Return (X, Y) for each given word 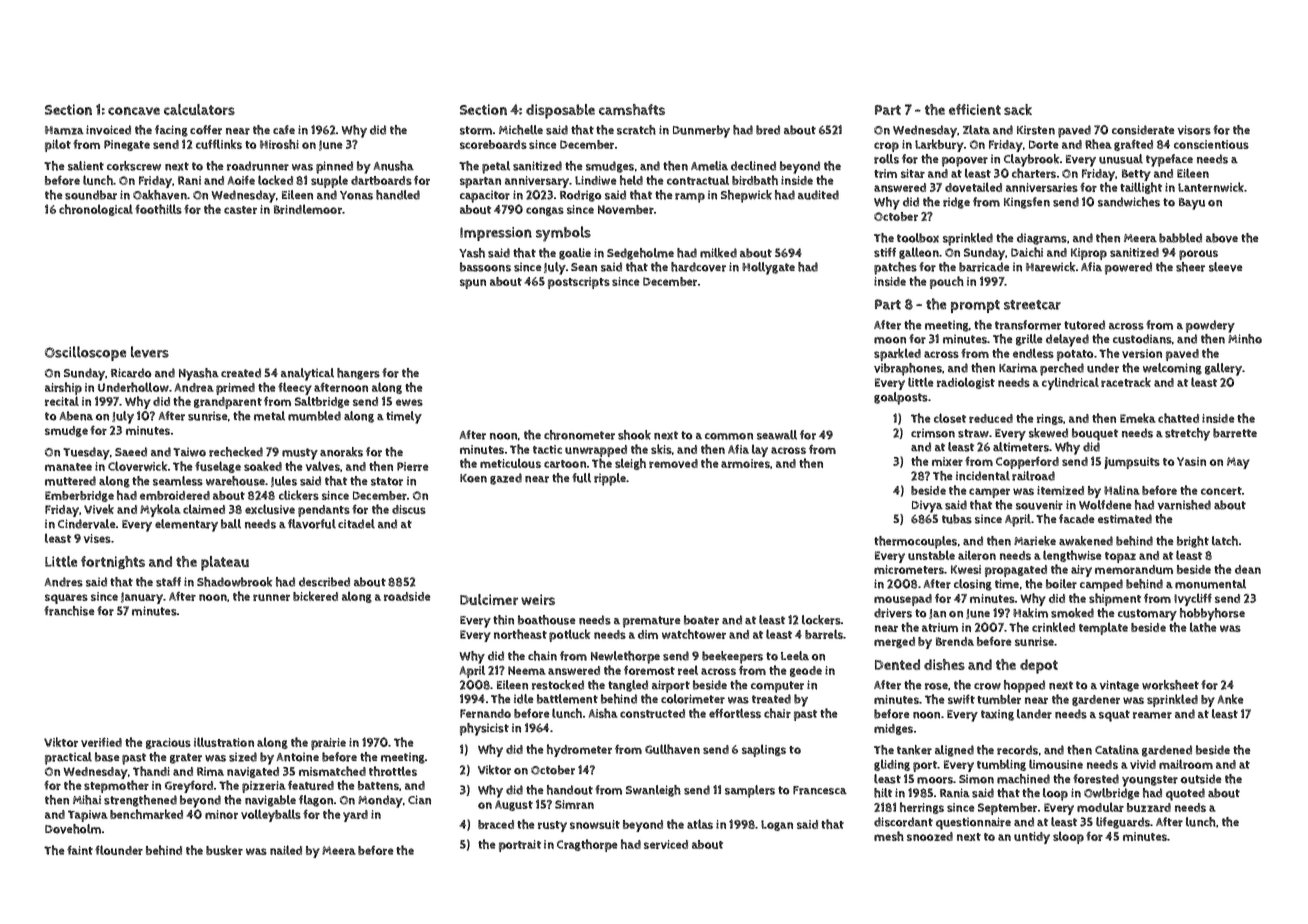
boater (701, 620)
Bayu (1192, 204)
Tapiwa (88, 816)
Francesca (820, 790)
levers (150, 352)
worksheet (1170, 685)
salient (86, 166)
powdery (1210, 326)
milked (718, 253)
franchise (69, 611)
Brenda (955, 641)
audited (818, 195)
